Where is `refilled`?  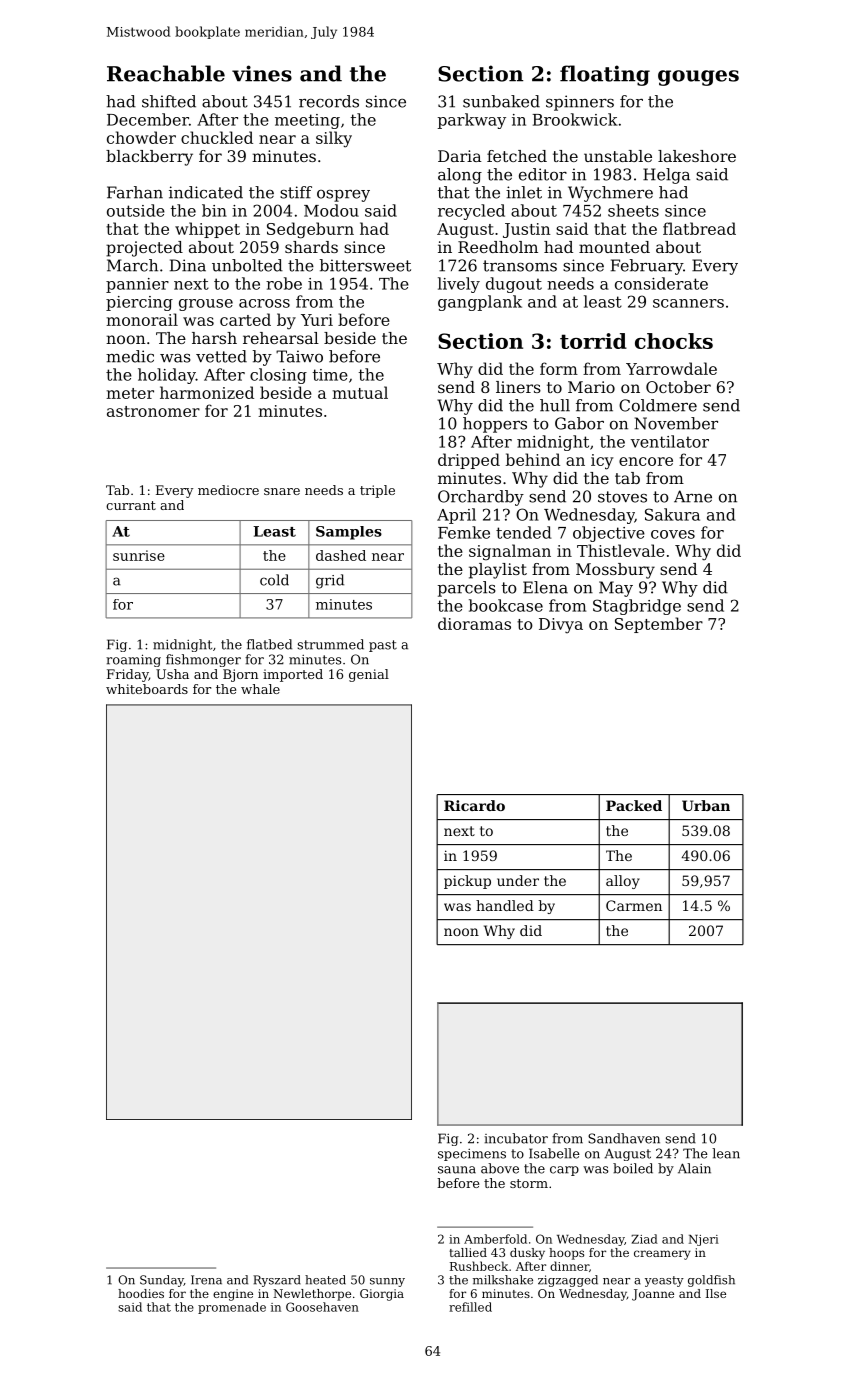
refilled is located at coordinates (470, 1307).
